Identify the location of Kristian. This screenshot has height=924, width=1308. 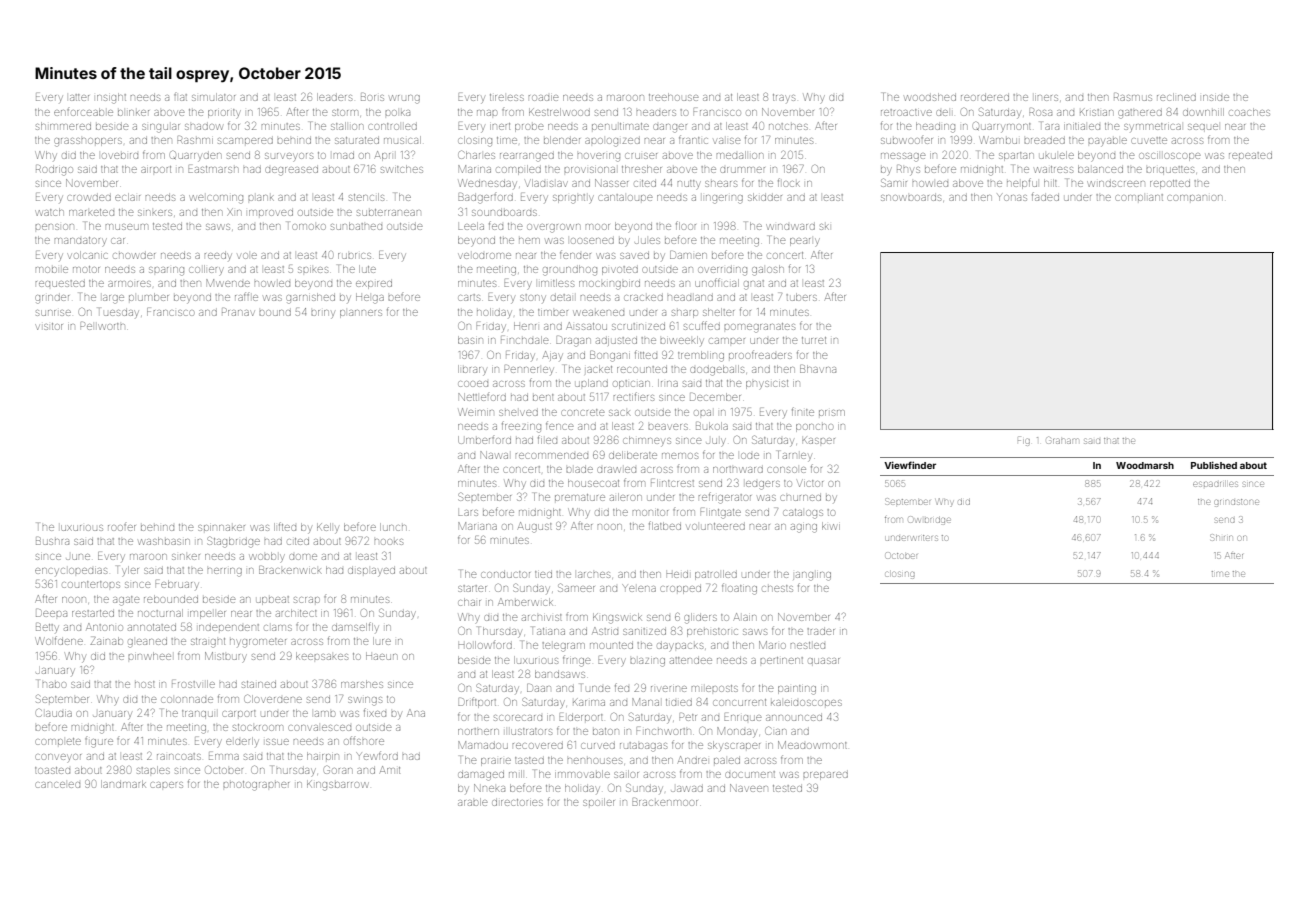
(1096, 112).
